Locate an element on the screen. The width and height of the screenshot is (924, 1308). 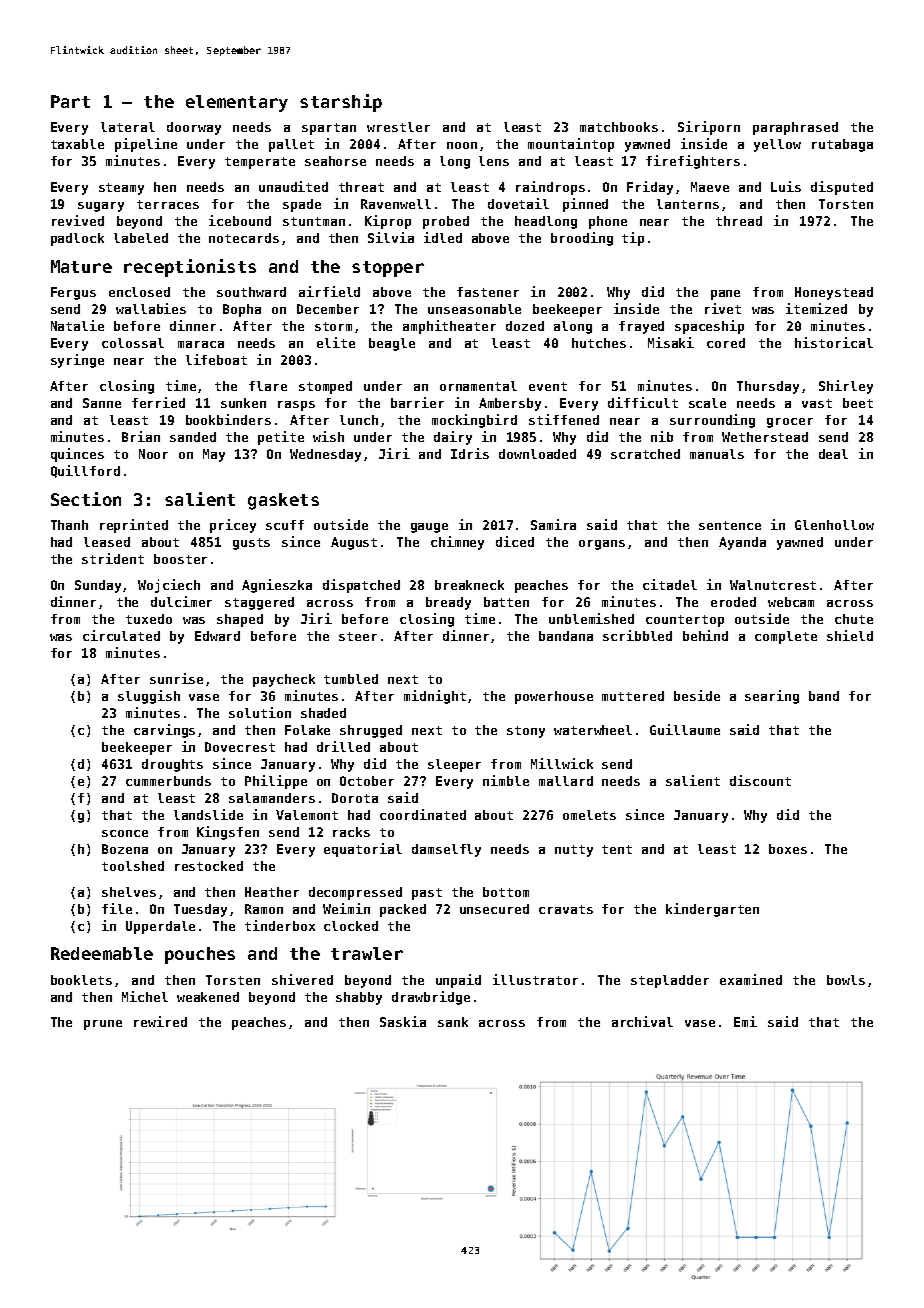
paycheck is located at coordinates (284, 680).
